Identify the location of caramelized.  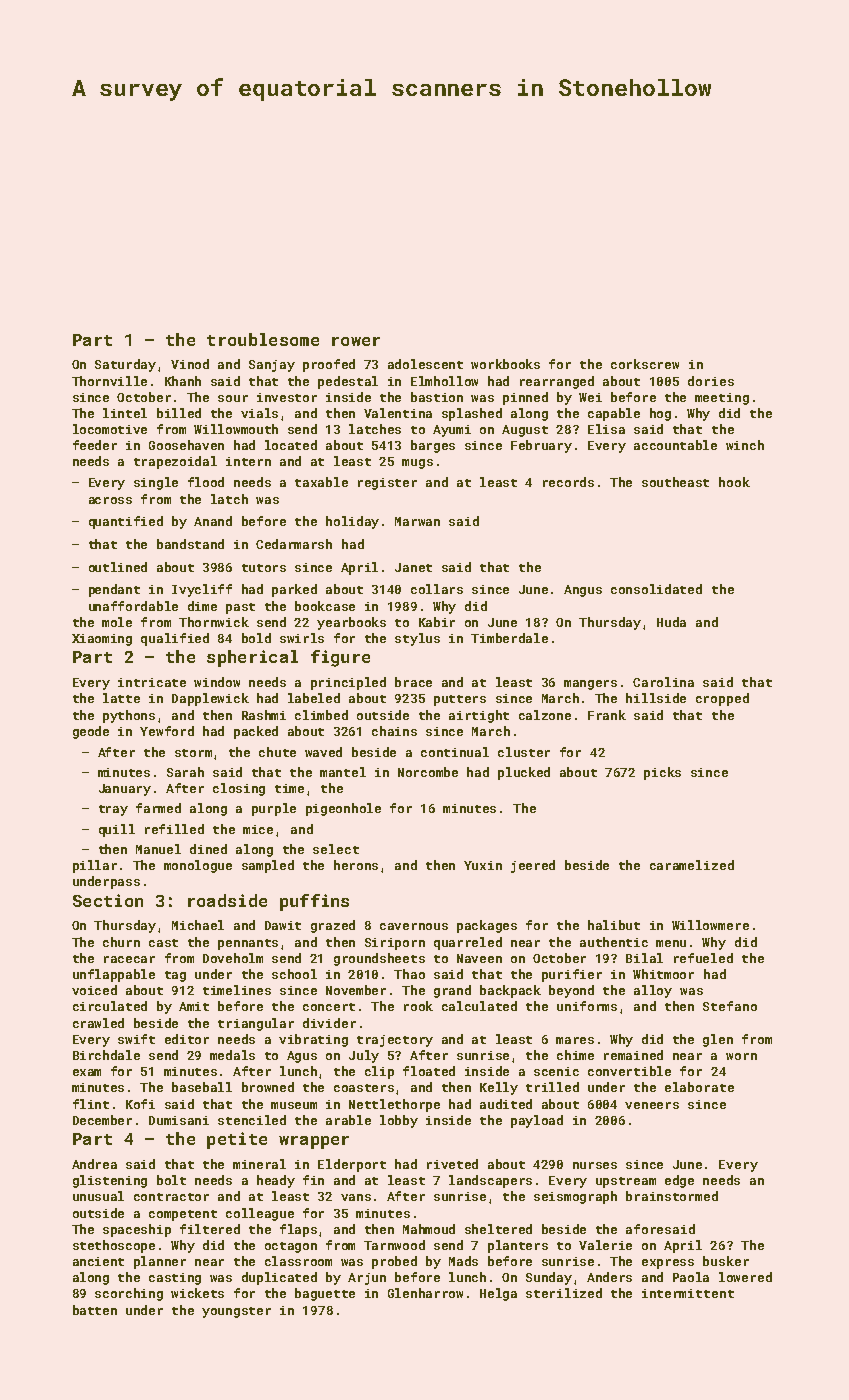
(692, 865).
